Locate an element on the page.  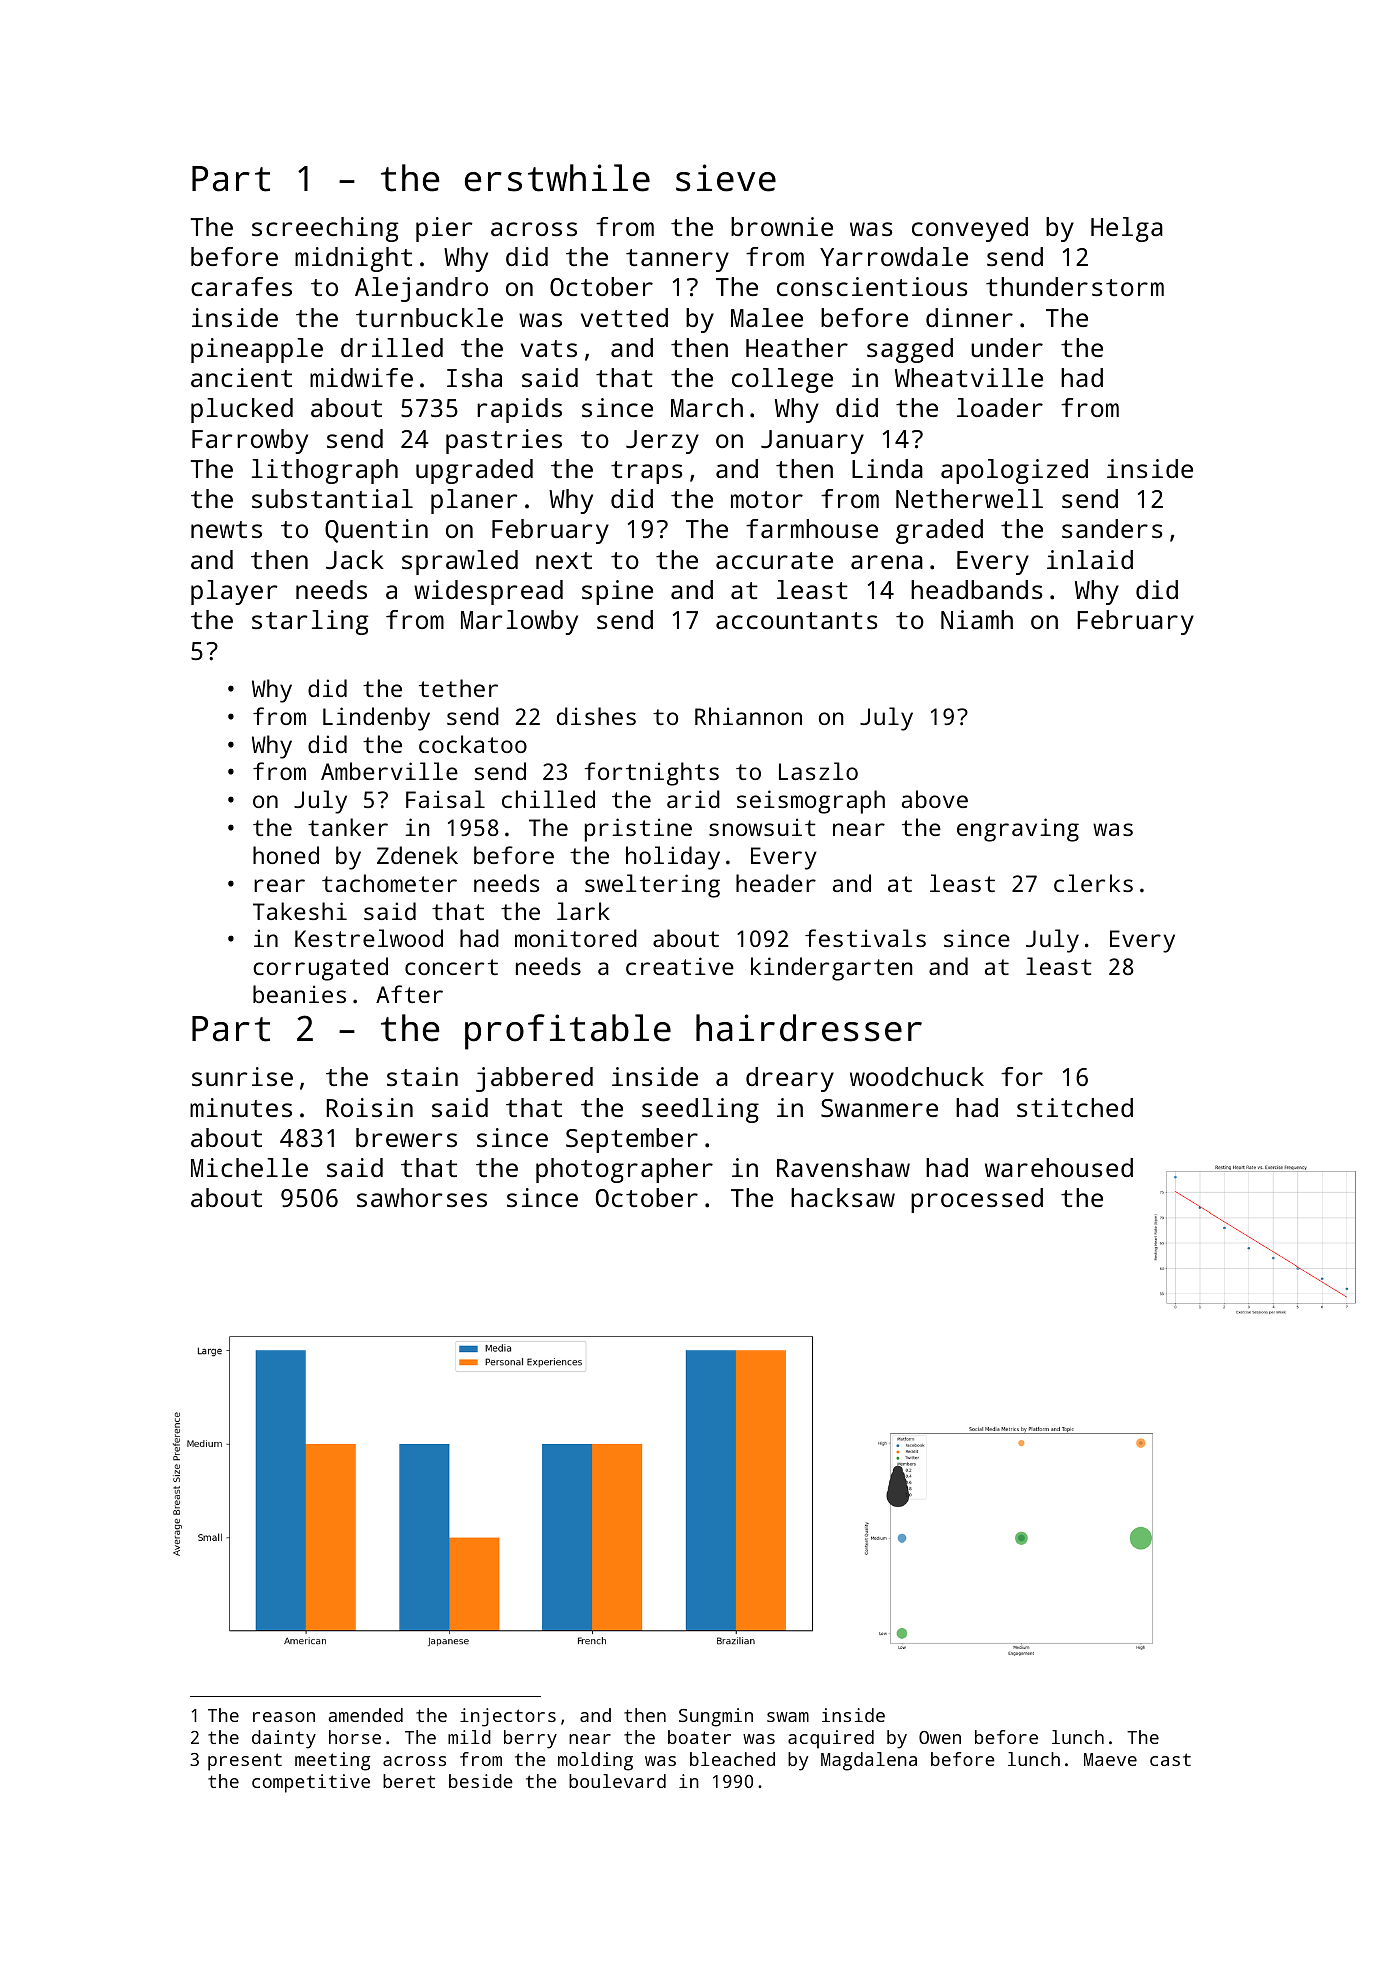
planer is located at coordinates (474, 501).
